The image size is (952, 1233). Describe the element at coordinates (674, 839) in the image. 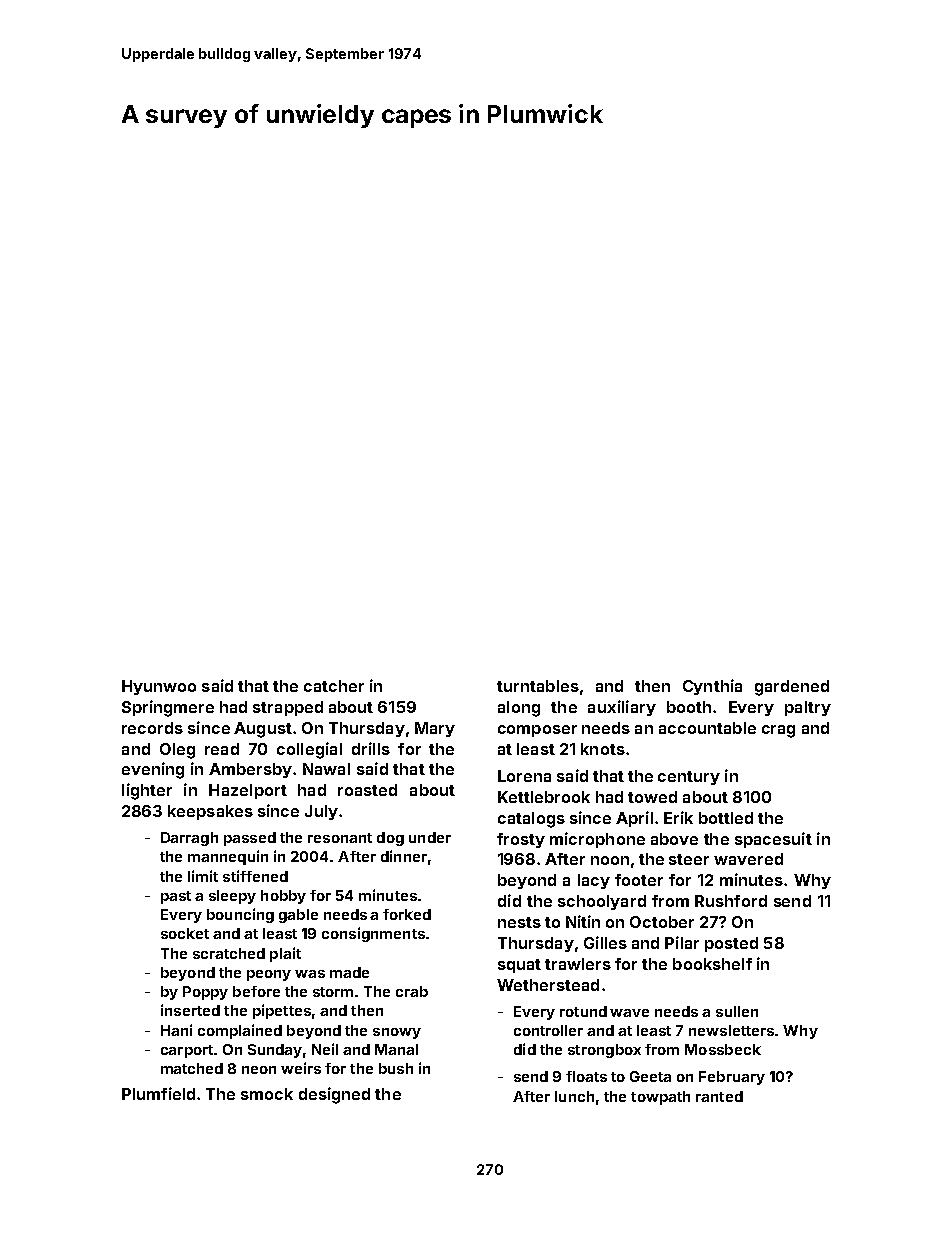

I see `above` at that location.
